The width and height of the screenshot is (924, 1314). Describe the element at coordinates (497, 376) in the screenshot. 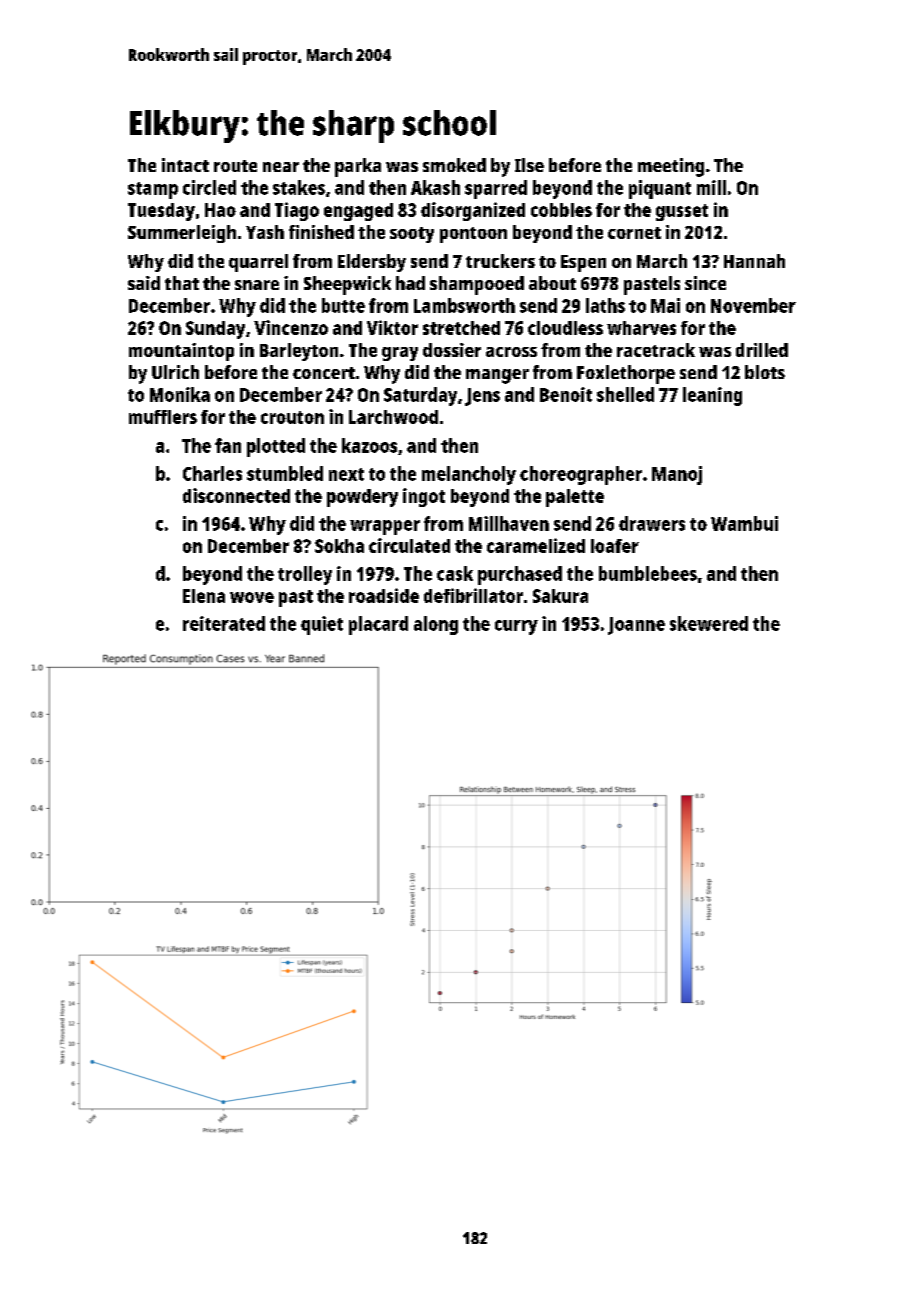

I see `manger` at that location.
